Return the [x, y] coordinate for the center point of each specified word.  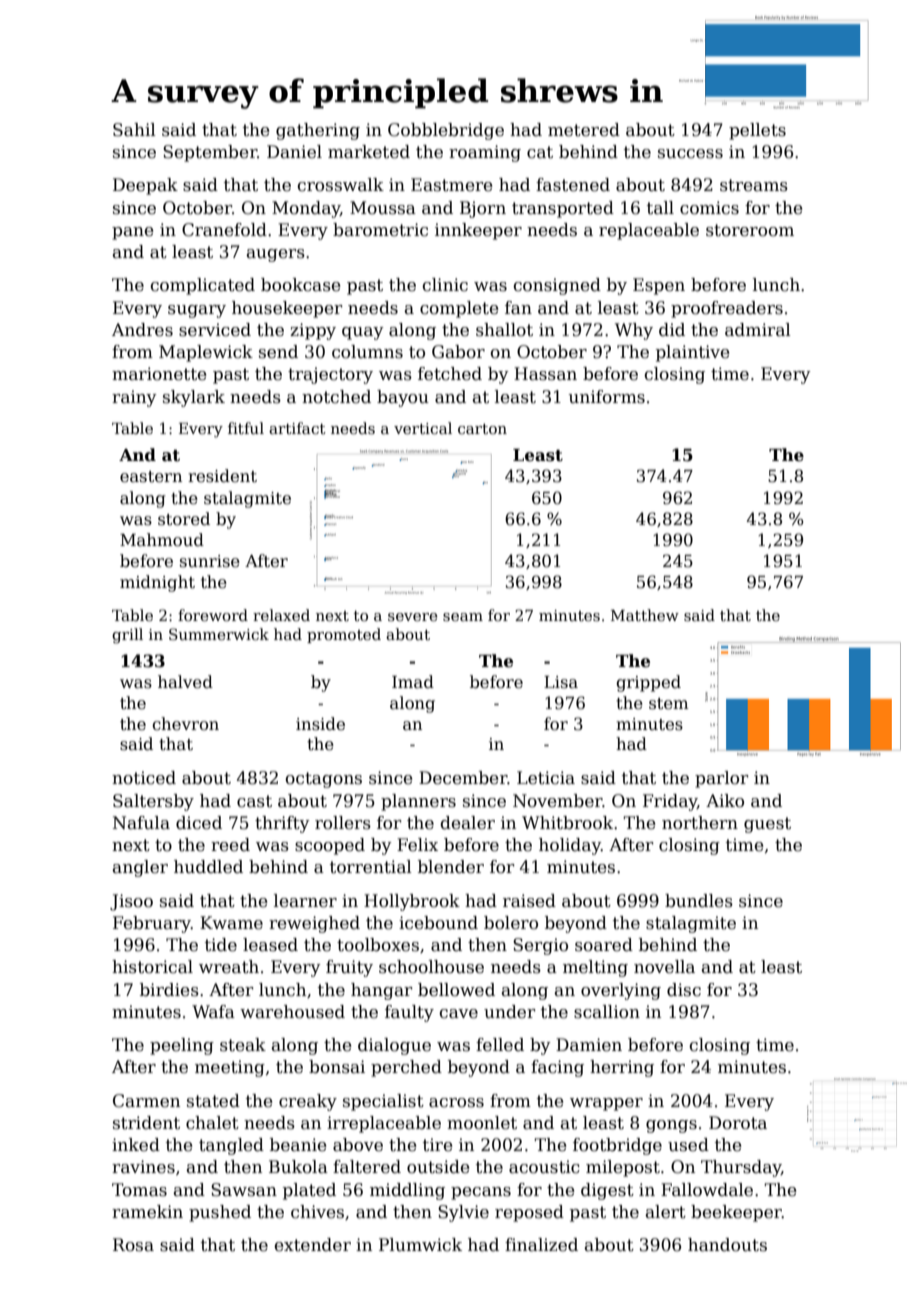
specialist [383, 1102]
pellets [757, 131]
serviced [215, 330]
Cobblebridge [446, 131]
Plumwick [420, 1245]
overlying [621, 991]
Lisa [561, 682]
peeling [182, 1046]
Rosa [133, 1245]
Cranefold [224, 230]
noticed [144, 778]
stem [669, 704]
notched [336, 397]
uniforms [607, 397]
